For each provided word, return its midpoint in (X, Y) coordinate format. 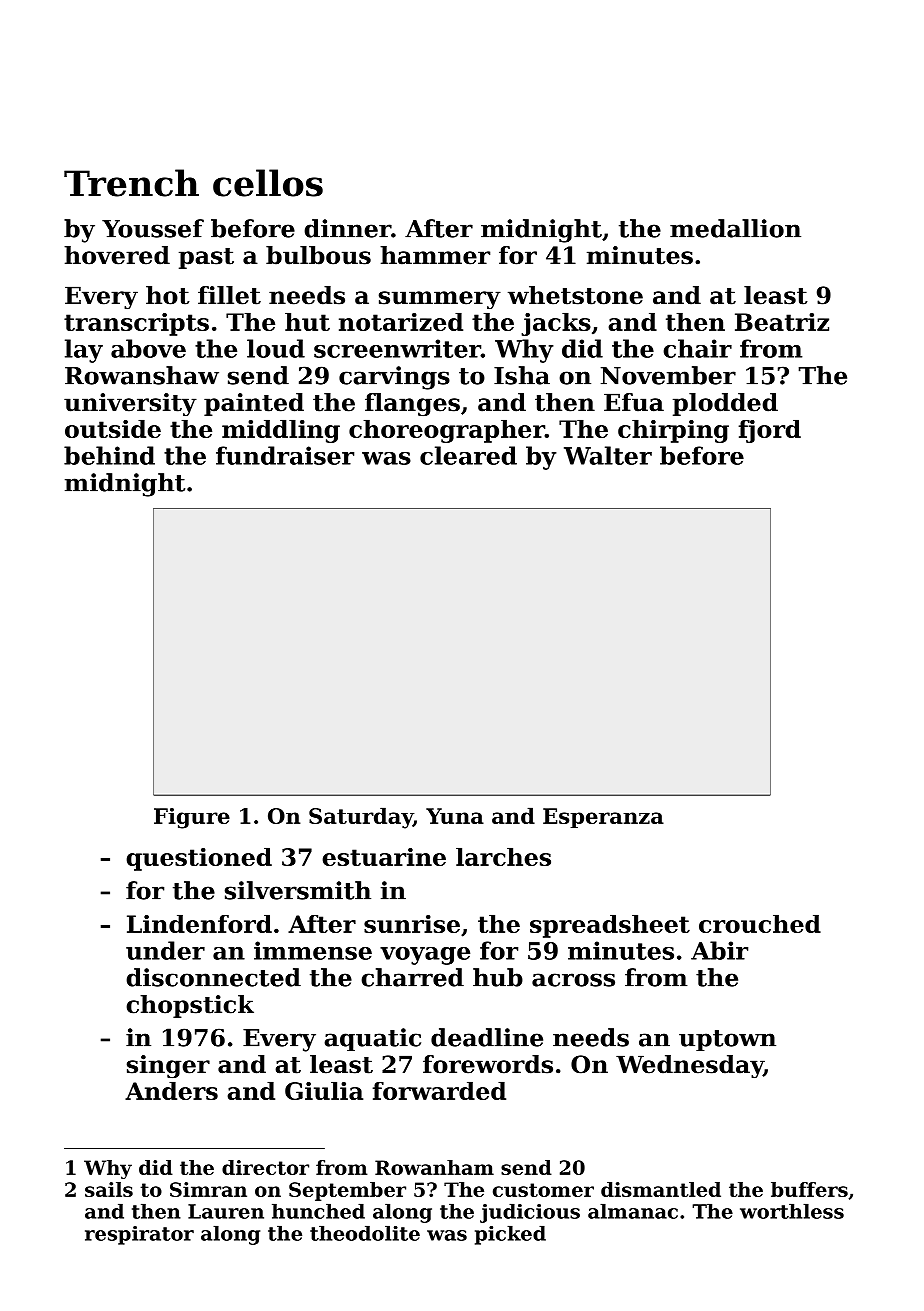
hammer (435, 255)
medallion (735, 228)
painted (254, 404)
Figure (192, 818)
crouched (760, 924)
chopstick (190, 1006)
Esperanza (603, 818)
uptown (727, 1040)
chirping (673, 431)
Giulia (324, 1091)
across (573, 980)
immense (313, 950)
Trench (131, 183)
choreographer (447, 431)
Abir (719, 950)
